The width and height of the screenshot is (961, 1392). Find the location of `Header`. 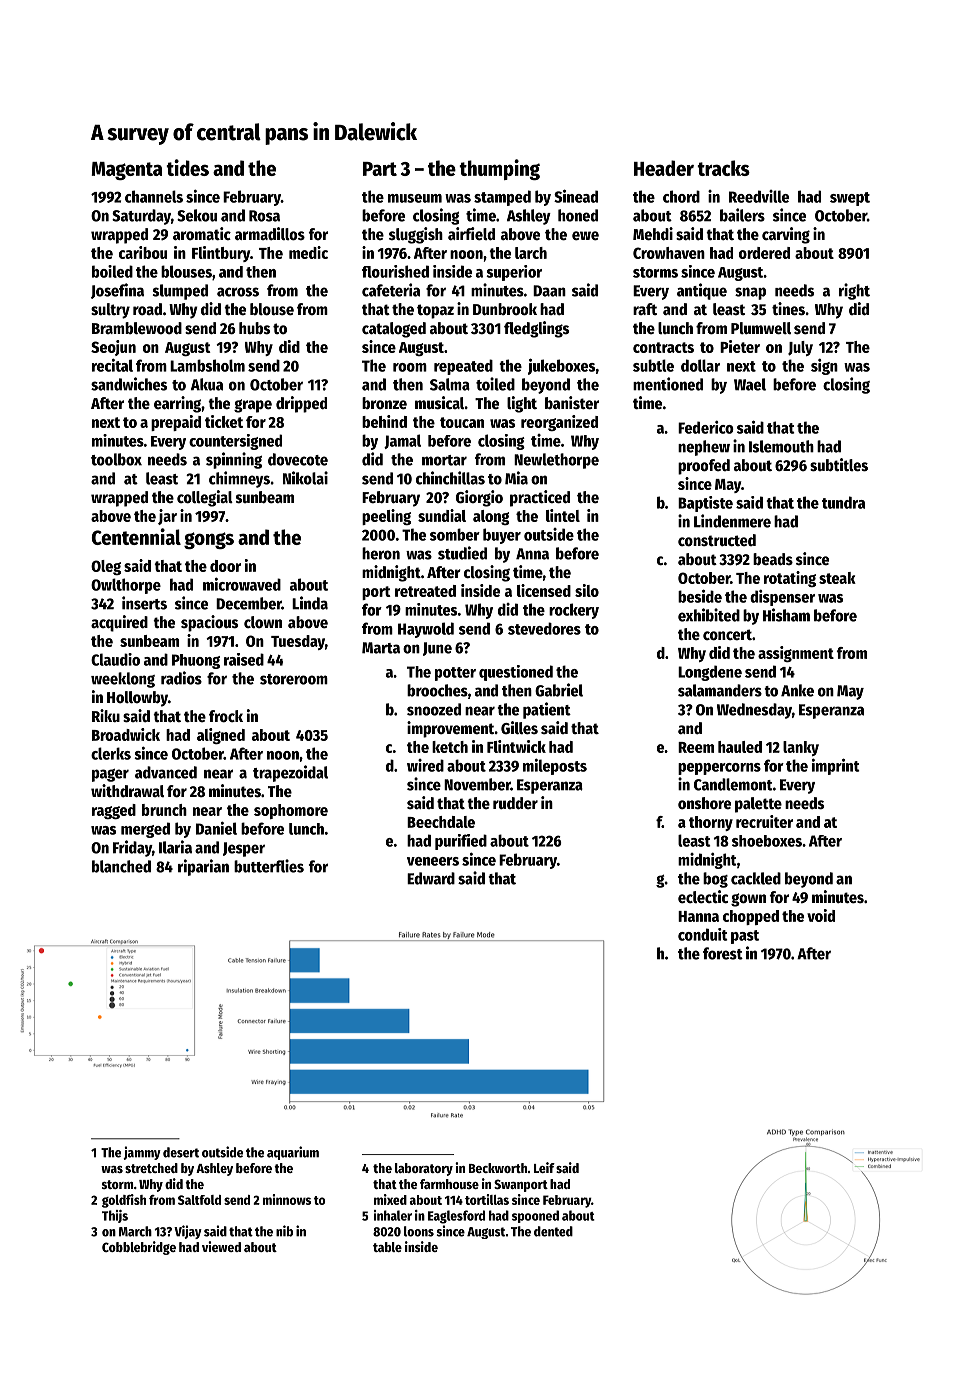

Header is located at coordinates (664, 168).
